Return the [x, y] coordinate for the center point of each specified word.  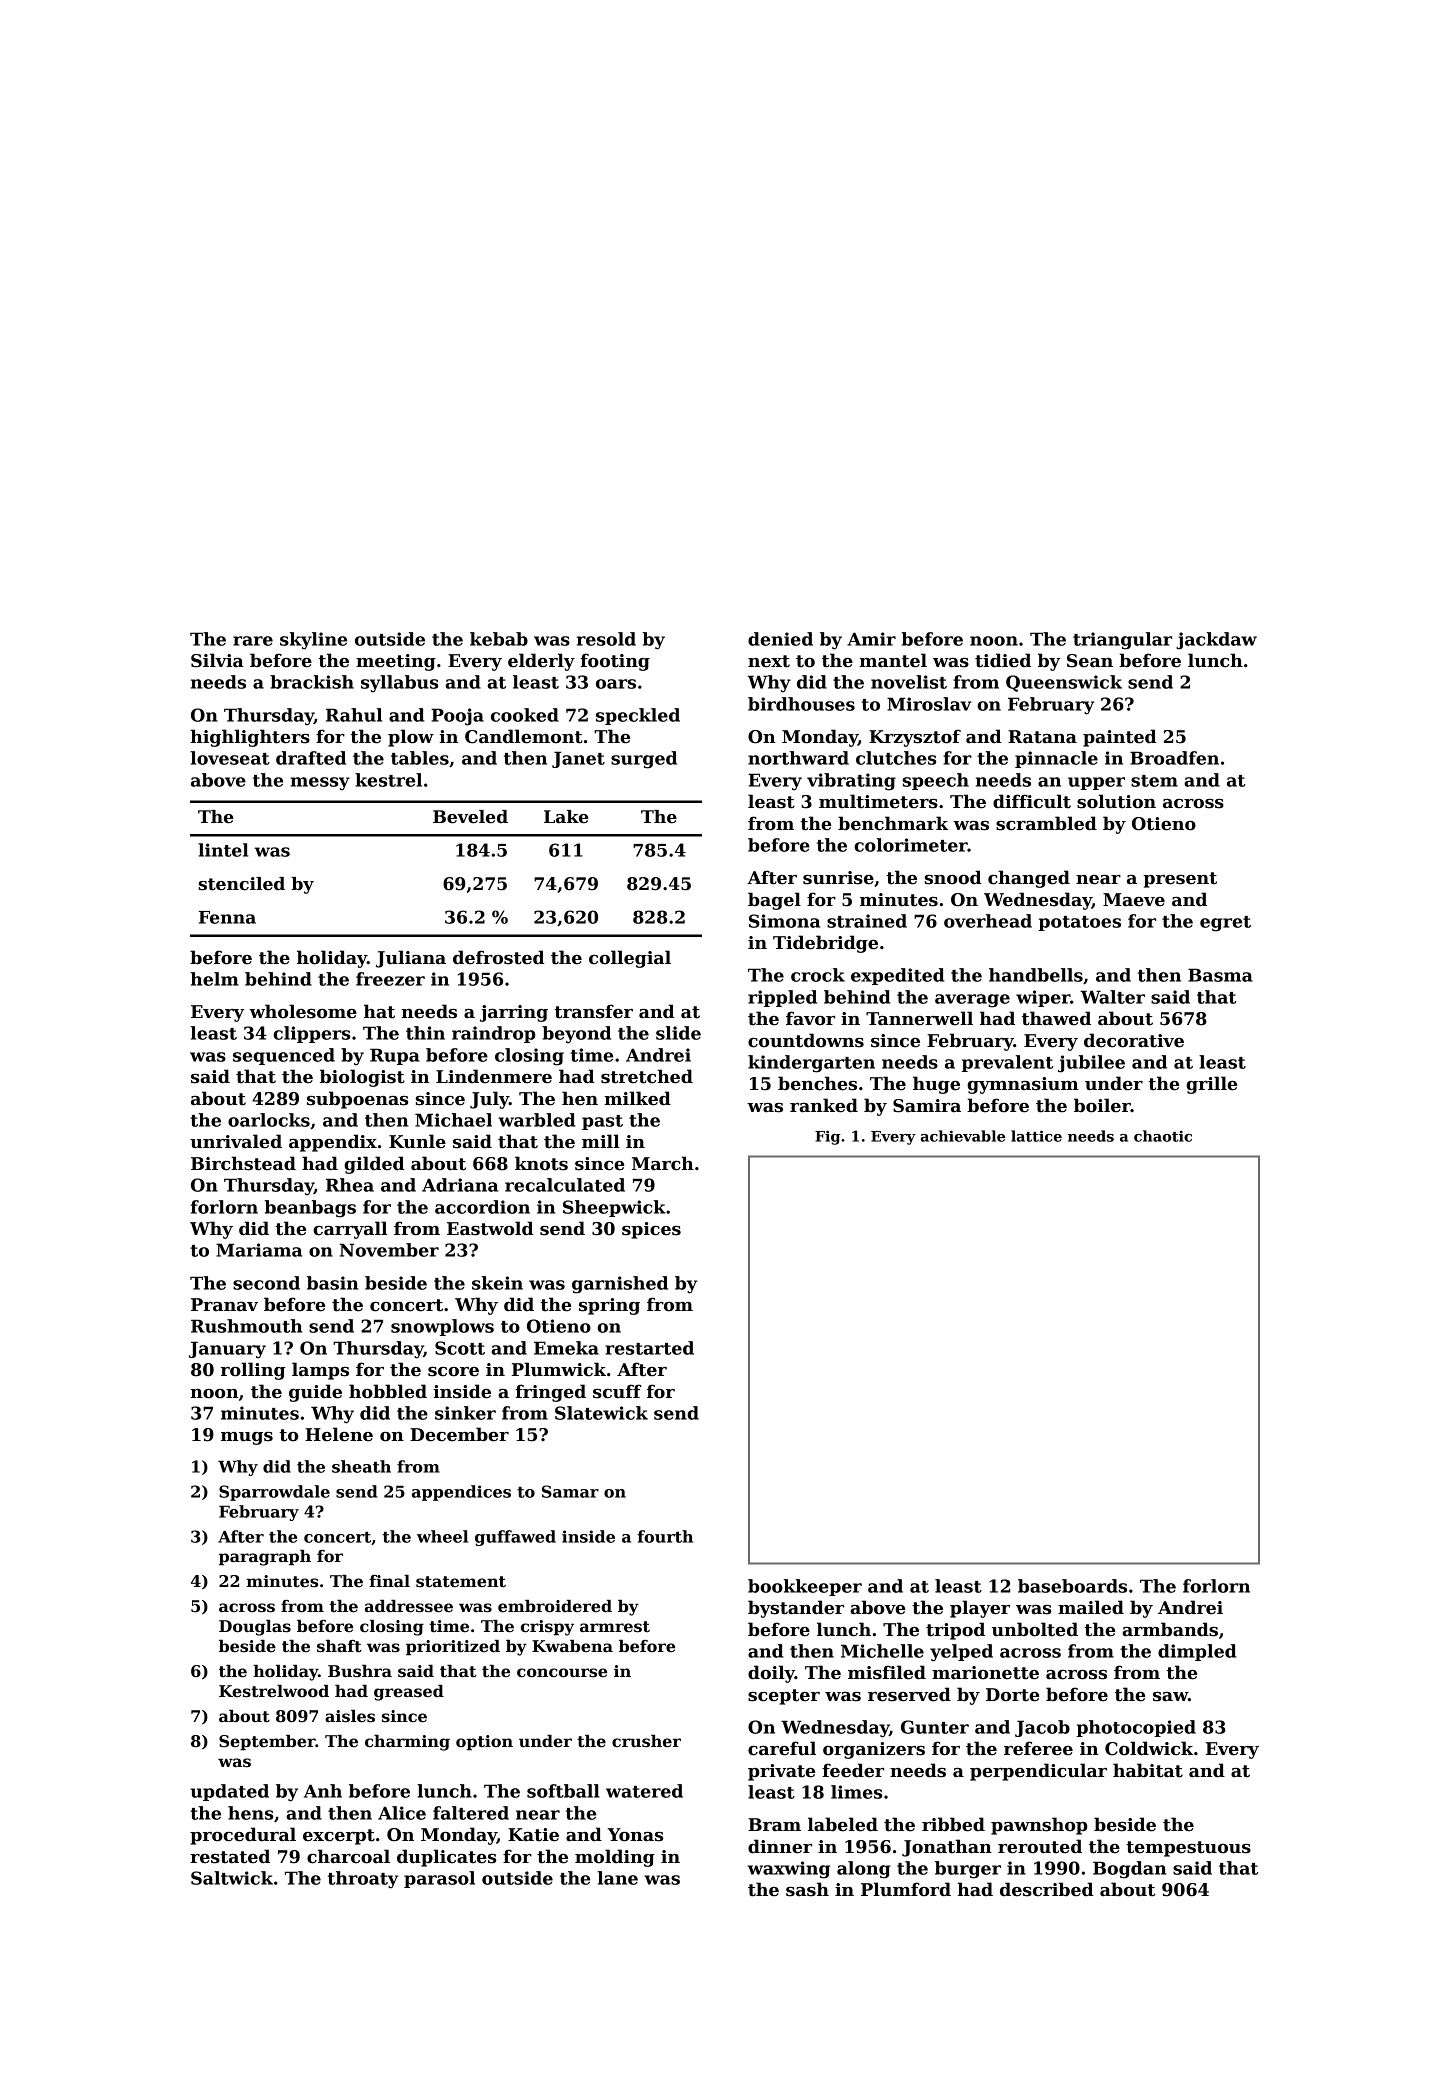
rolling [253, 1371]
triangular [1122, 641]
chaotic [1163, 1136]
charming [407, 1743]
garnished [620, 1285]
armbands [1170, 1629]
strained [867, 921]
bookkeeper [805, 1587]
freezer [390, 979]
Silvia [217, 660]
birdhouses [801, 704]
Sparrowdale [274, 1493]
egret [1225, 924]
